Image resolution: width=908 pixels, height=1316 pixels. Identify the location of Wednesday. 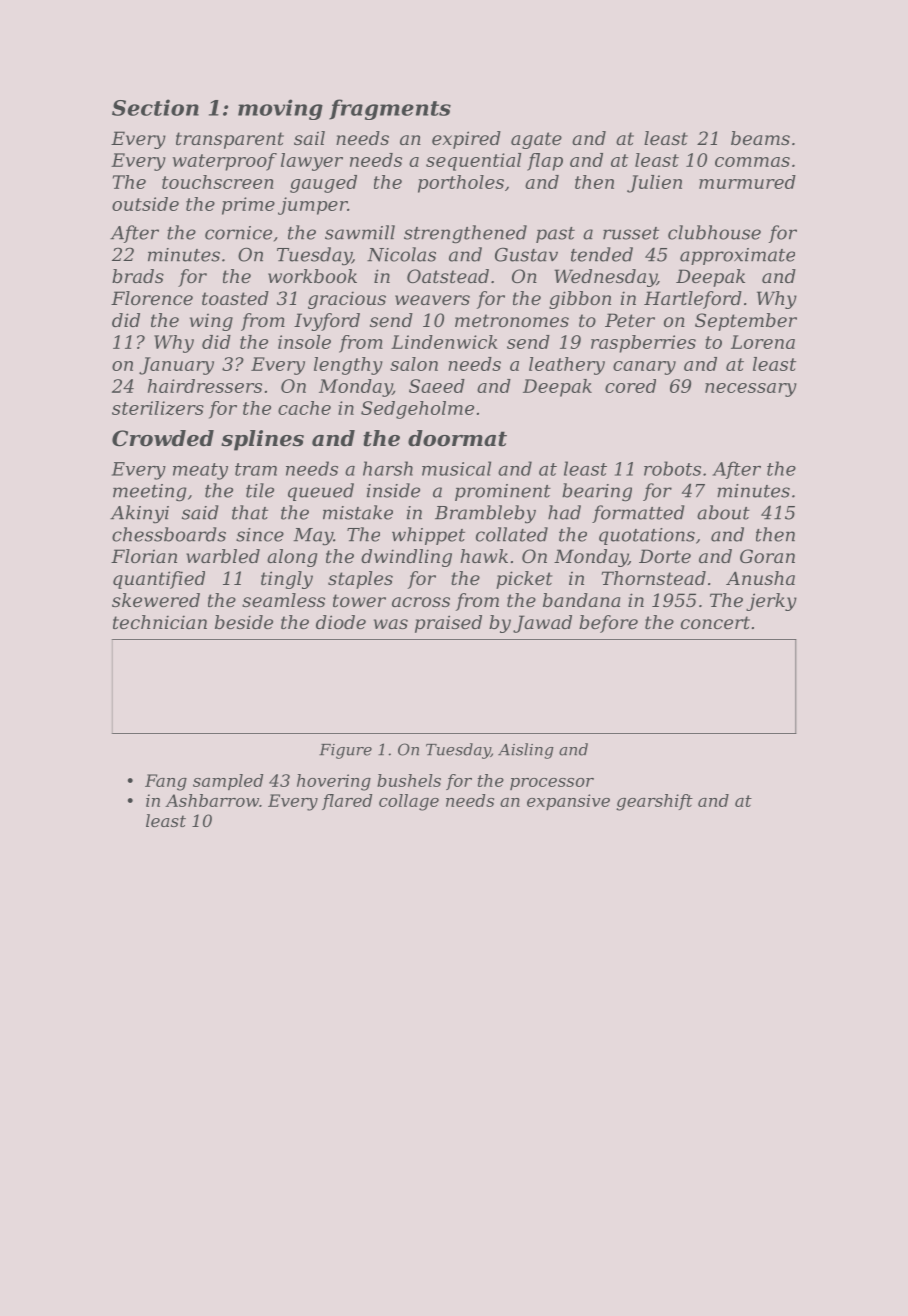
(605, 278).
